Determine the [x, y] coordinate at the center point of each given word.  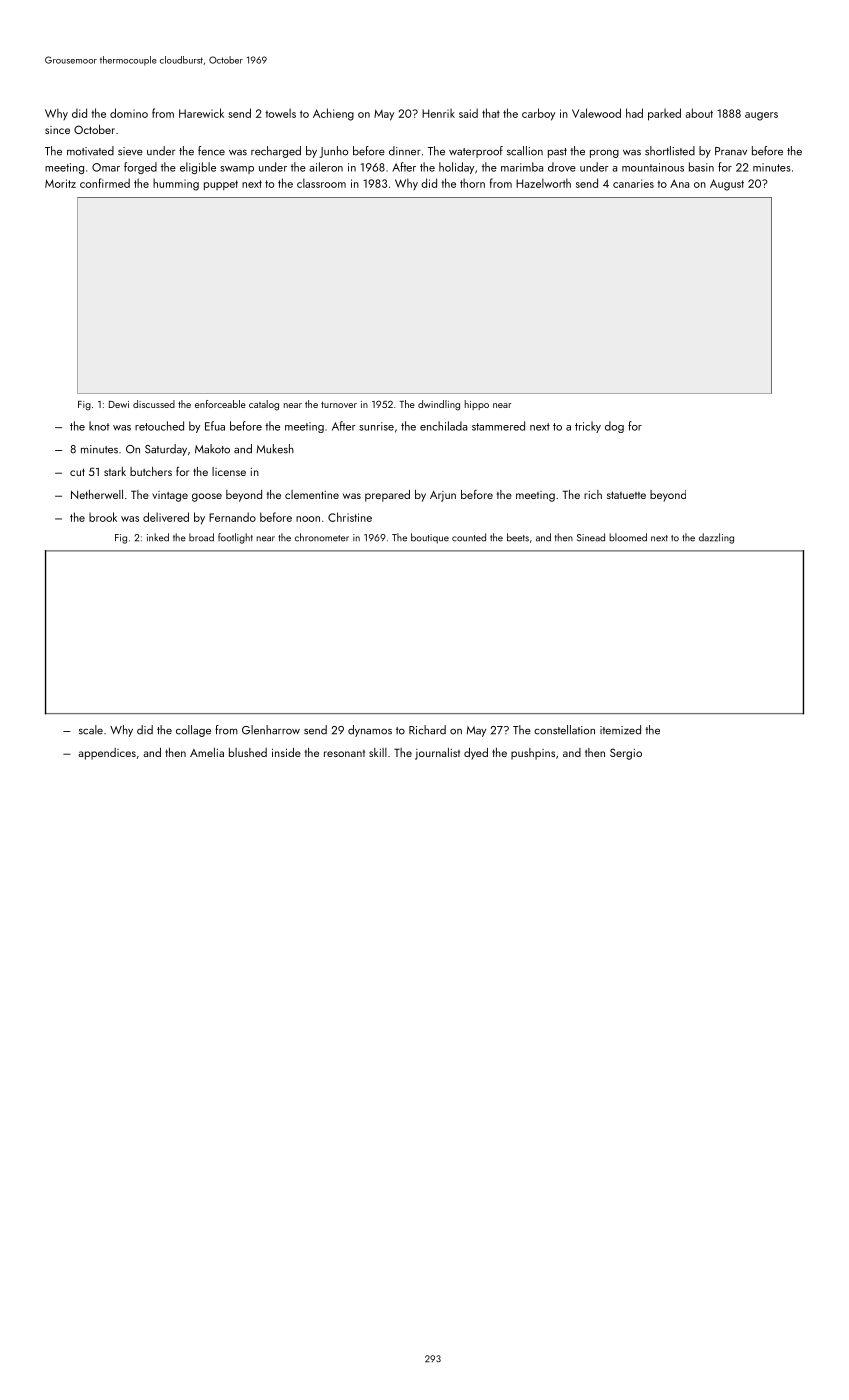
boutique [430, 538]
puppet [221, 185]
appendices [107, 754]
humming [176, 184]
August [727, 185]
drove [562, 167]
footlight [235, 538]
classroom [321, 183]
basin [701, 167]
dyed [476, 754]
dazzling [716, 538]
